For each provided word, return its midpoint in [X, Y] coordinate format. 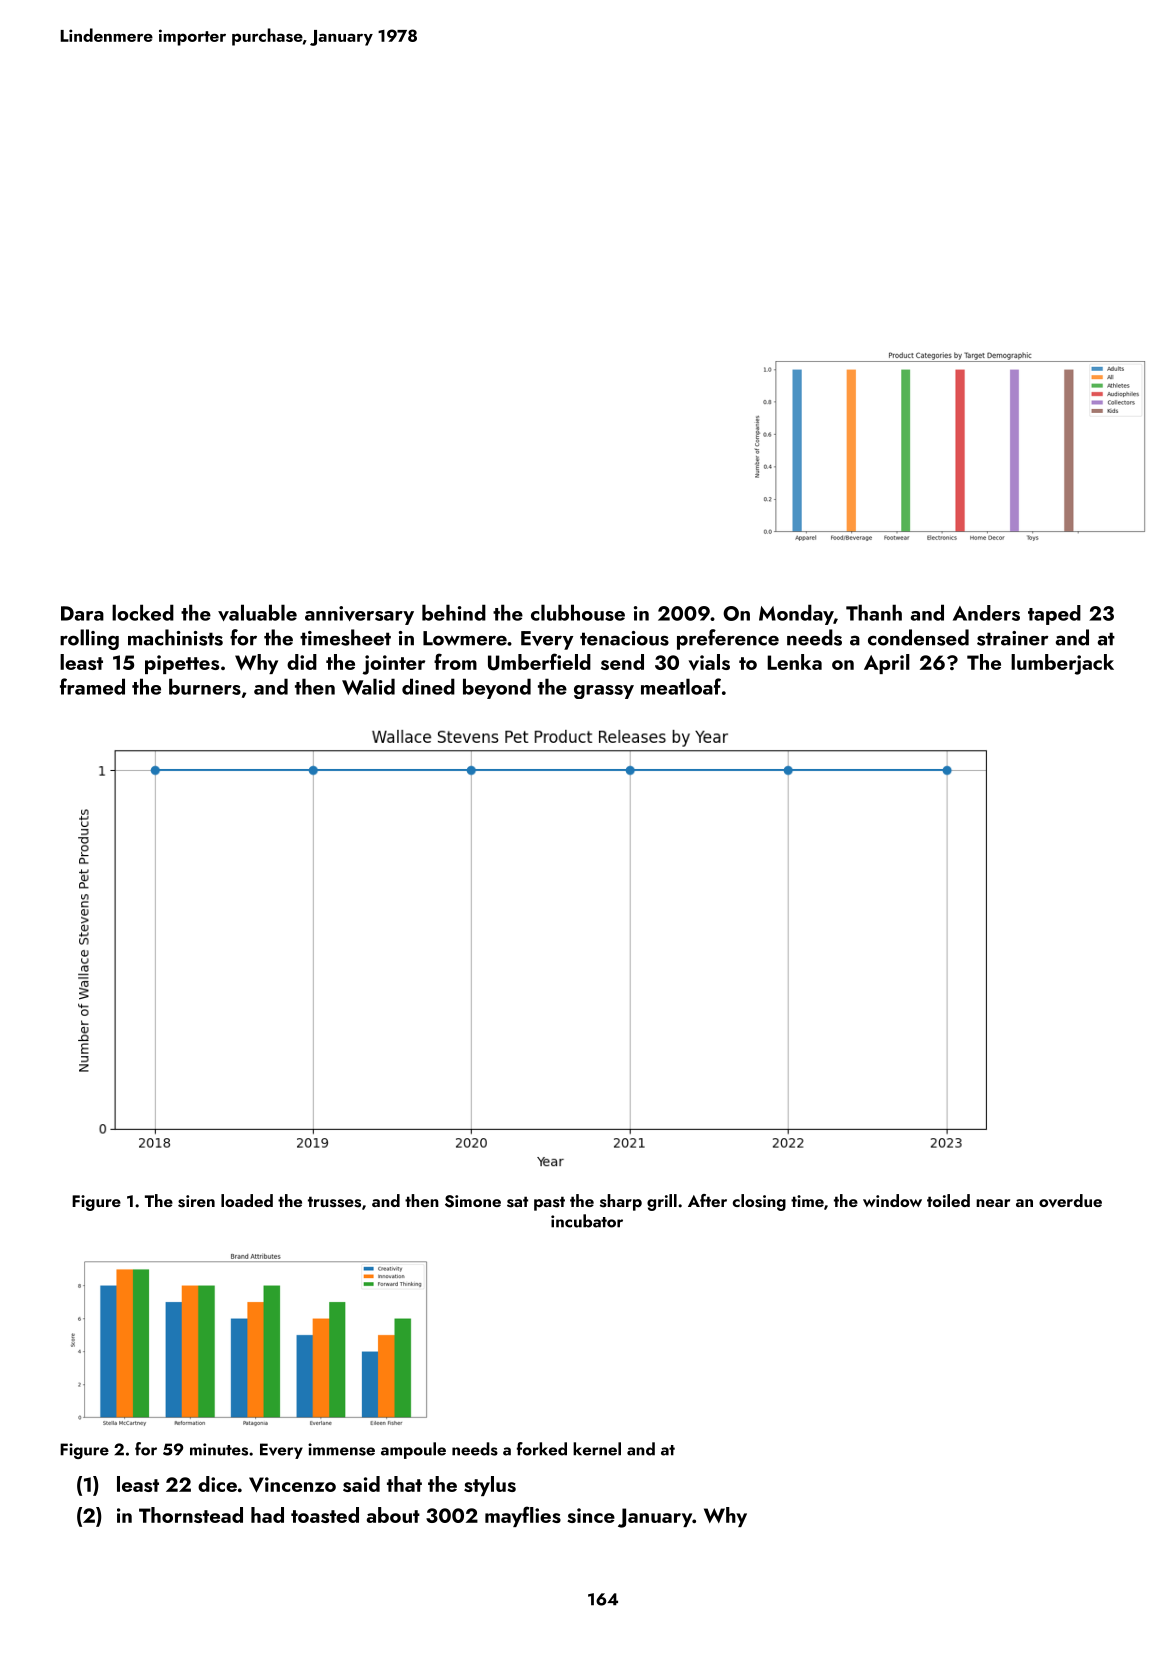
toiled [948, 1200]
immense [341, 1449]
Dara [82, 613]
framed [92, 686]
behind [454, 612]
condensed [918, 637]
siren [196, 1201]
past [549, 1203]
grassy [604, 692]
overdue [1070, 1201]
